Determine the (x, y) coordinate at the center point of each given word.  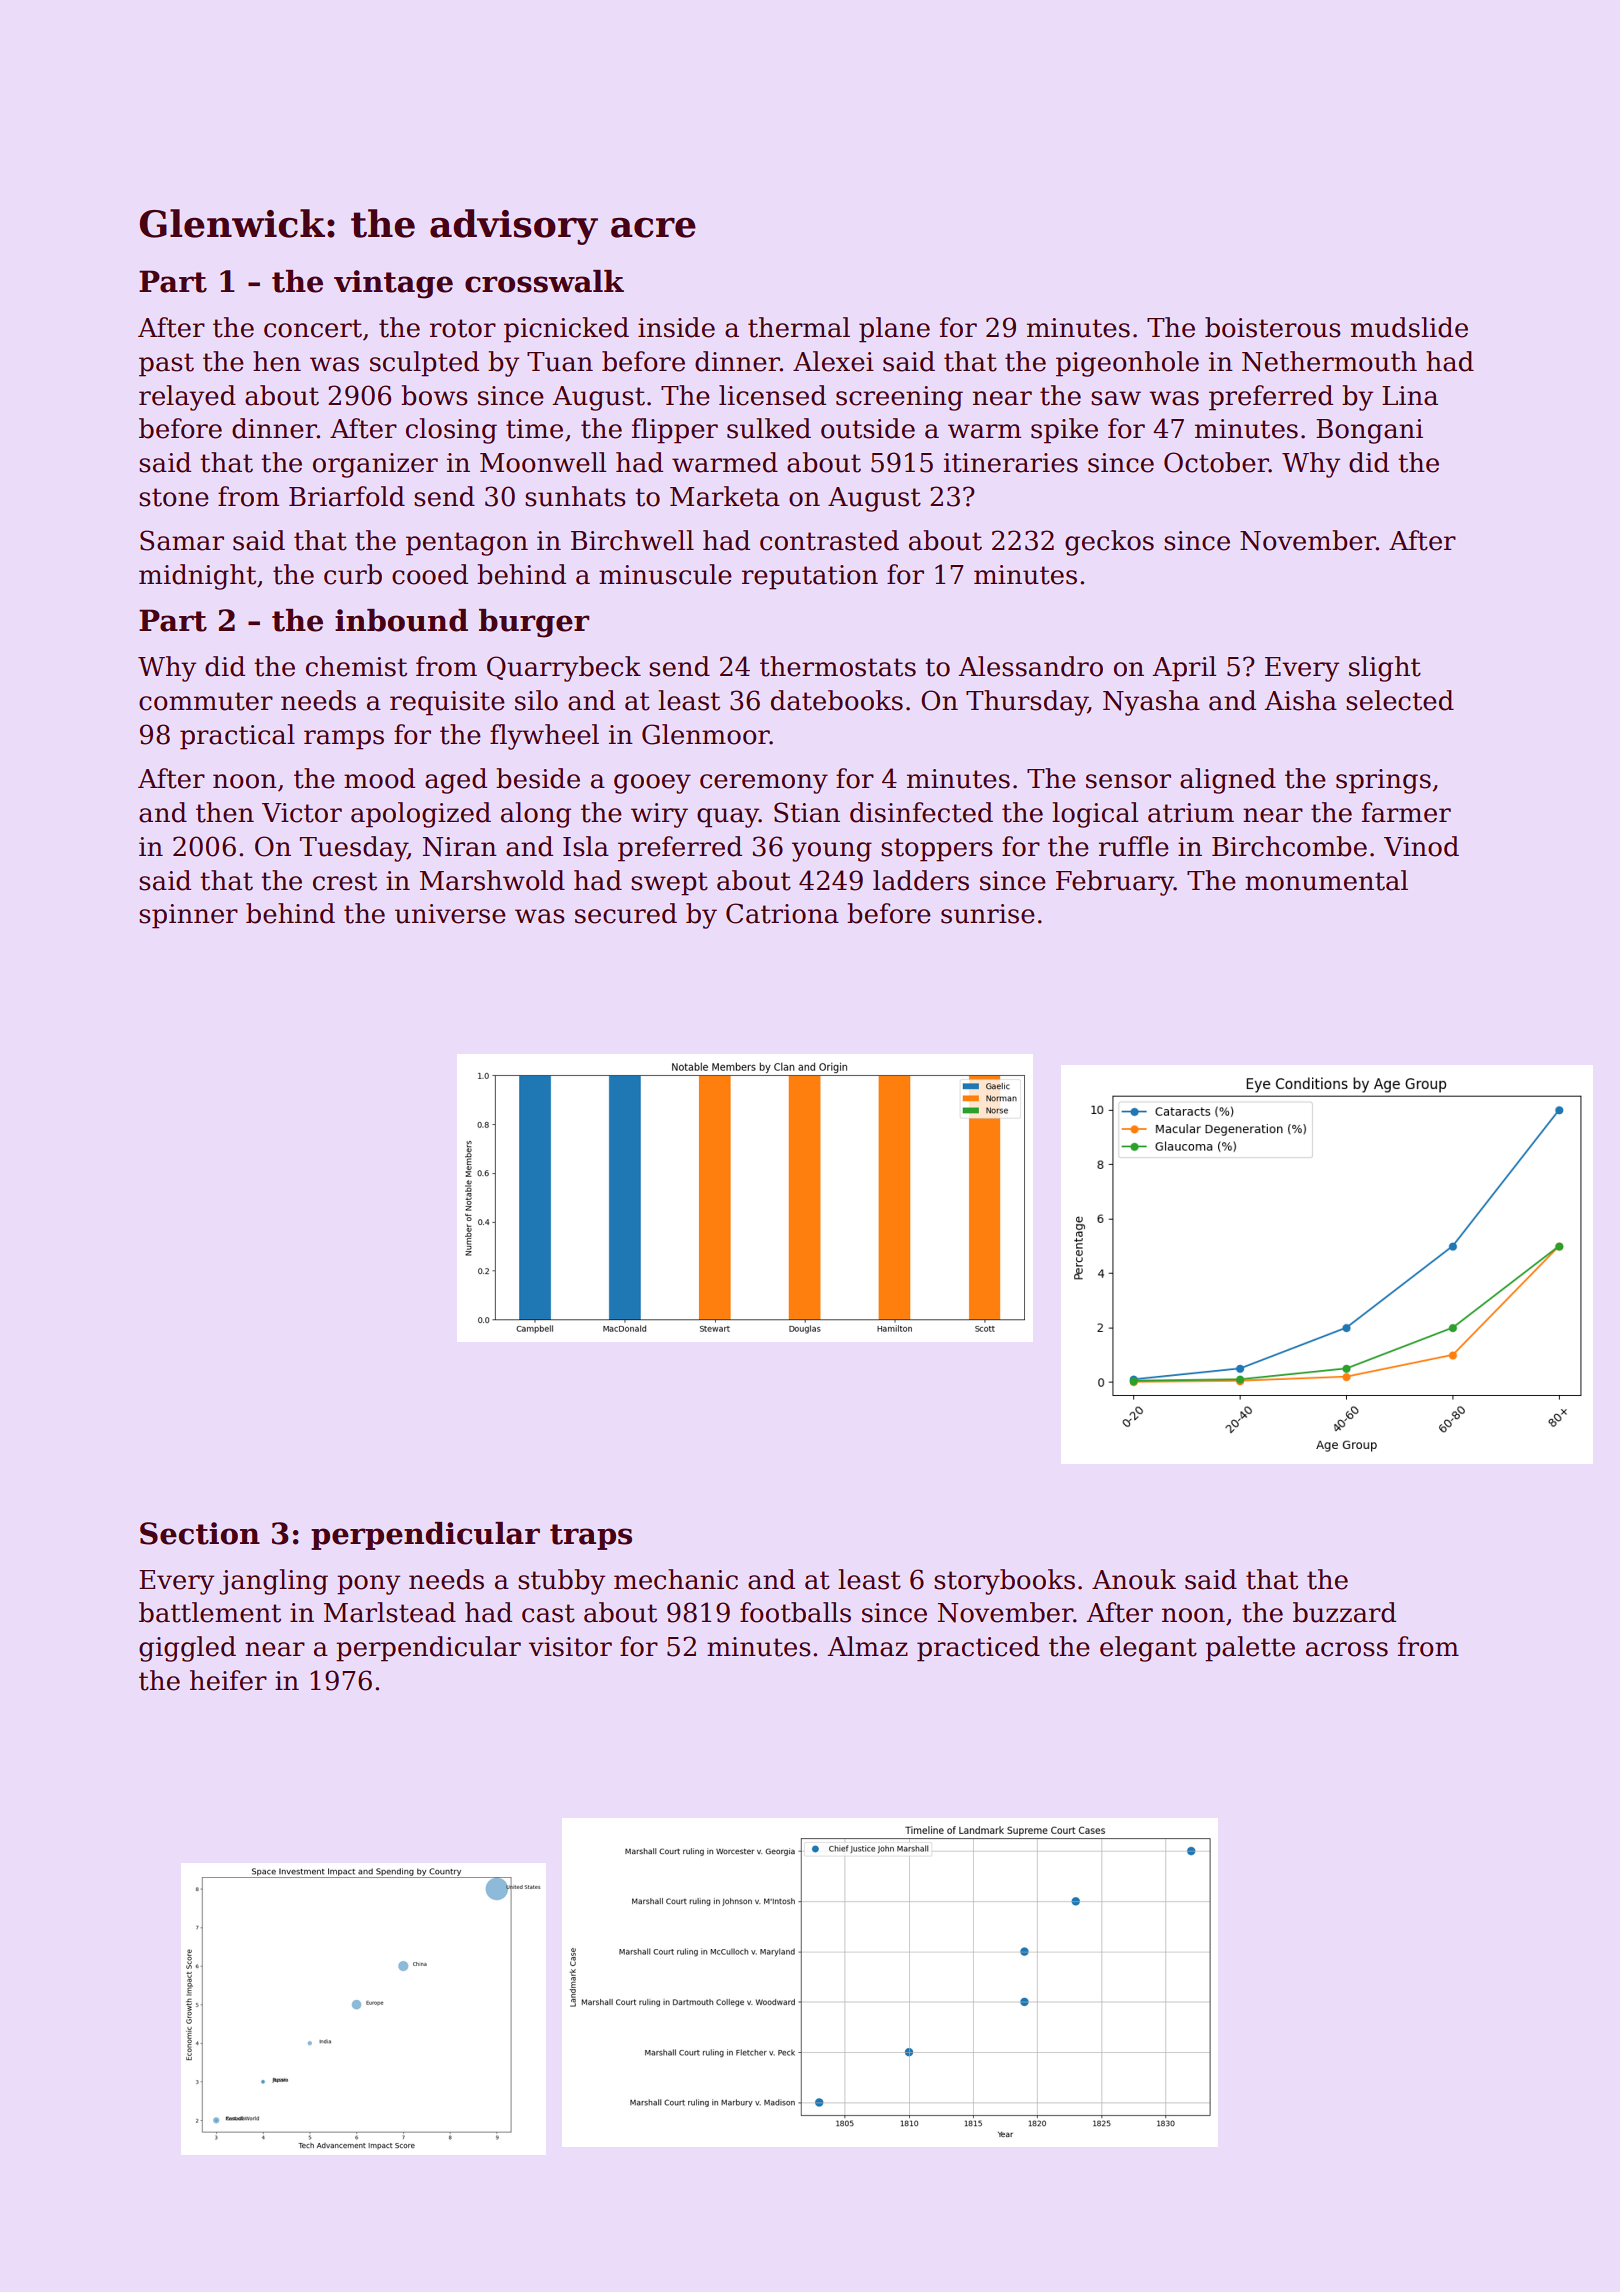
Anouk (1134, 1579)
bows (434, 395)
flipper (675, 431)
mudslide (1409, 327)
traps (591, 1537)
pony (368, 1585)
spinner (188, 916)
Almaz (867, 1646)
